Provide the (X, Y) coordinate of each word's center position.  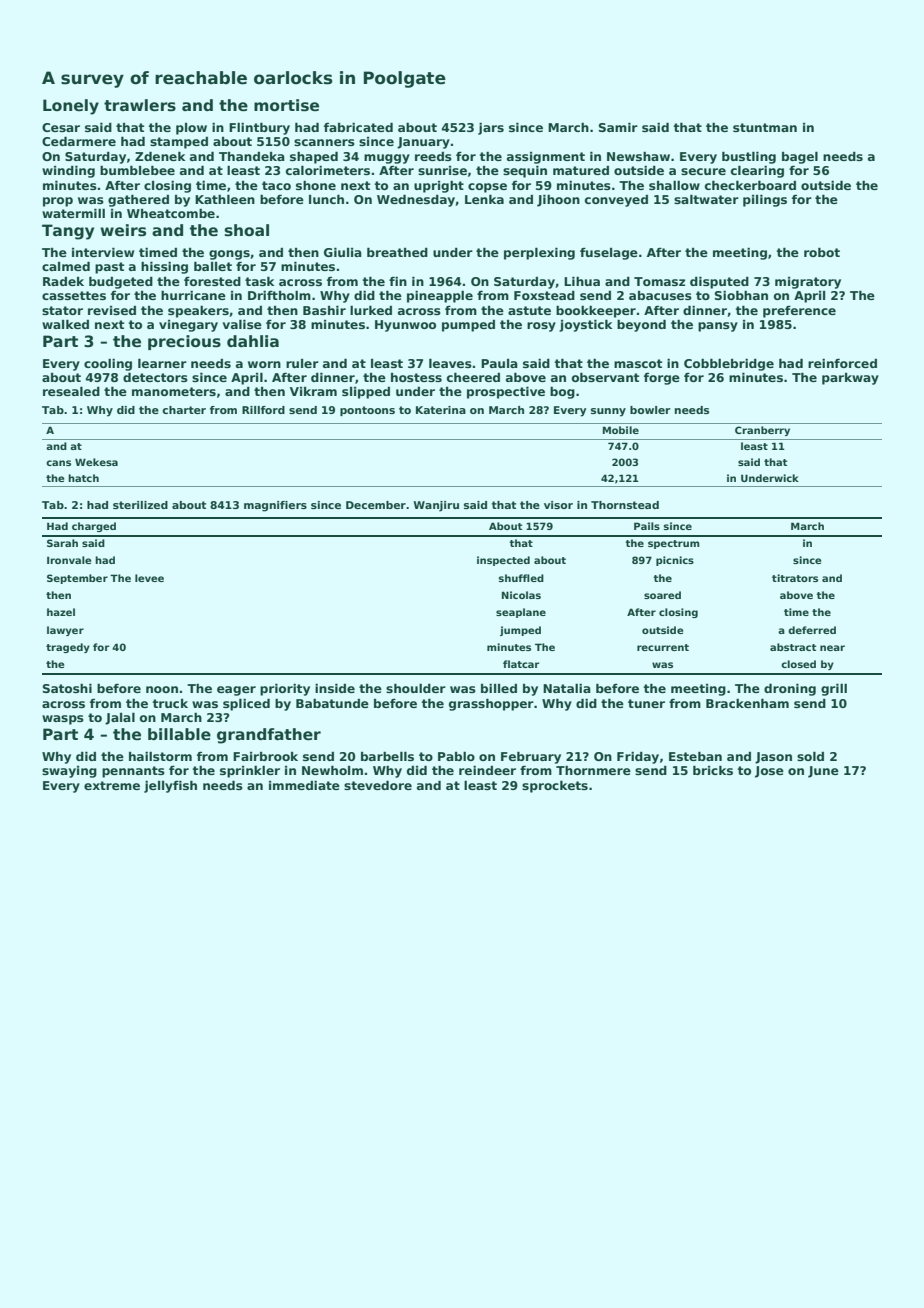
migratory (808, 283)
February (531, 757)
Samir (618, 127)
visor (558, 505)
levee (149, 578)
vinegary (188, 326)
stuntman (765, 127)
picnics (675, 561)
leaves (450, 363)
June (823, 772)
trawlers (140, 105)
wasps (63, 720)
